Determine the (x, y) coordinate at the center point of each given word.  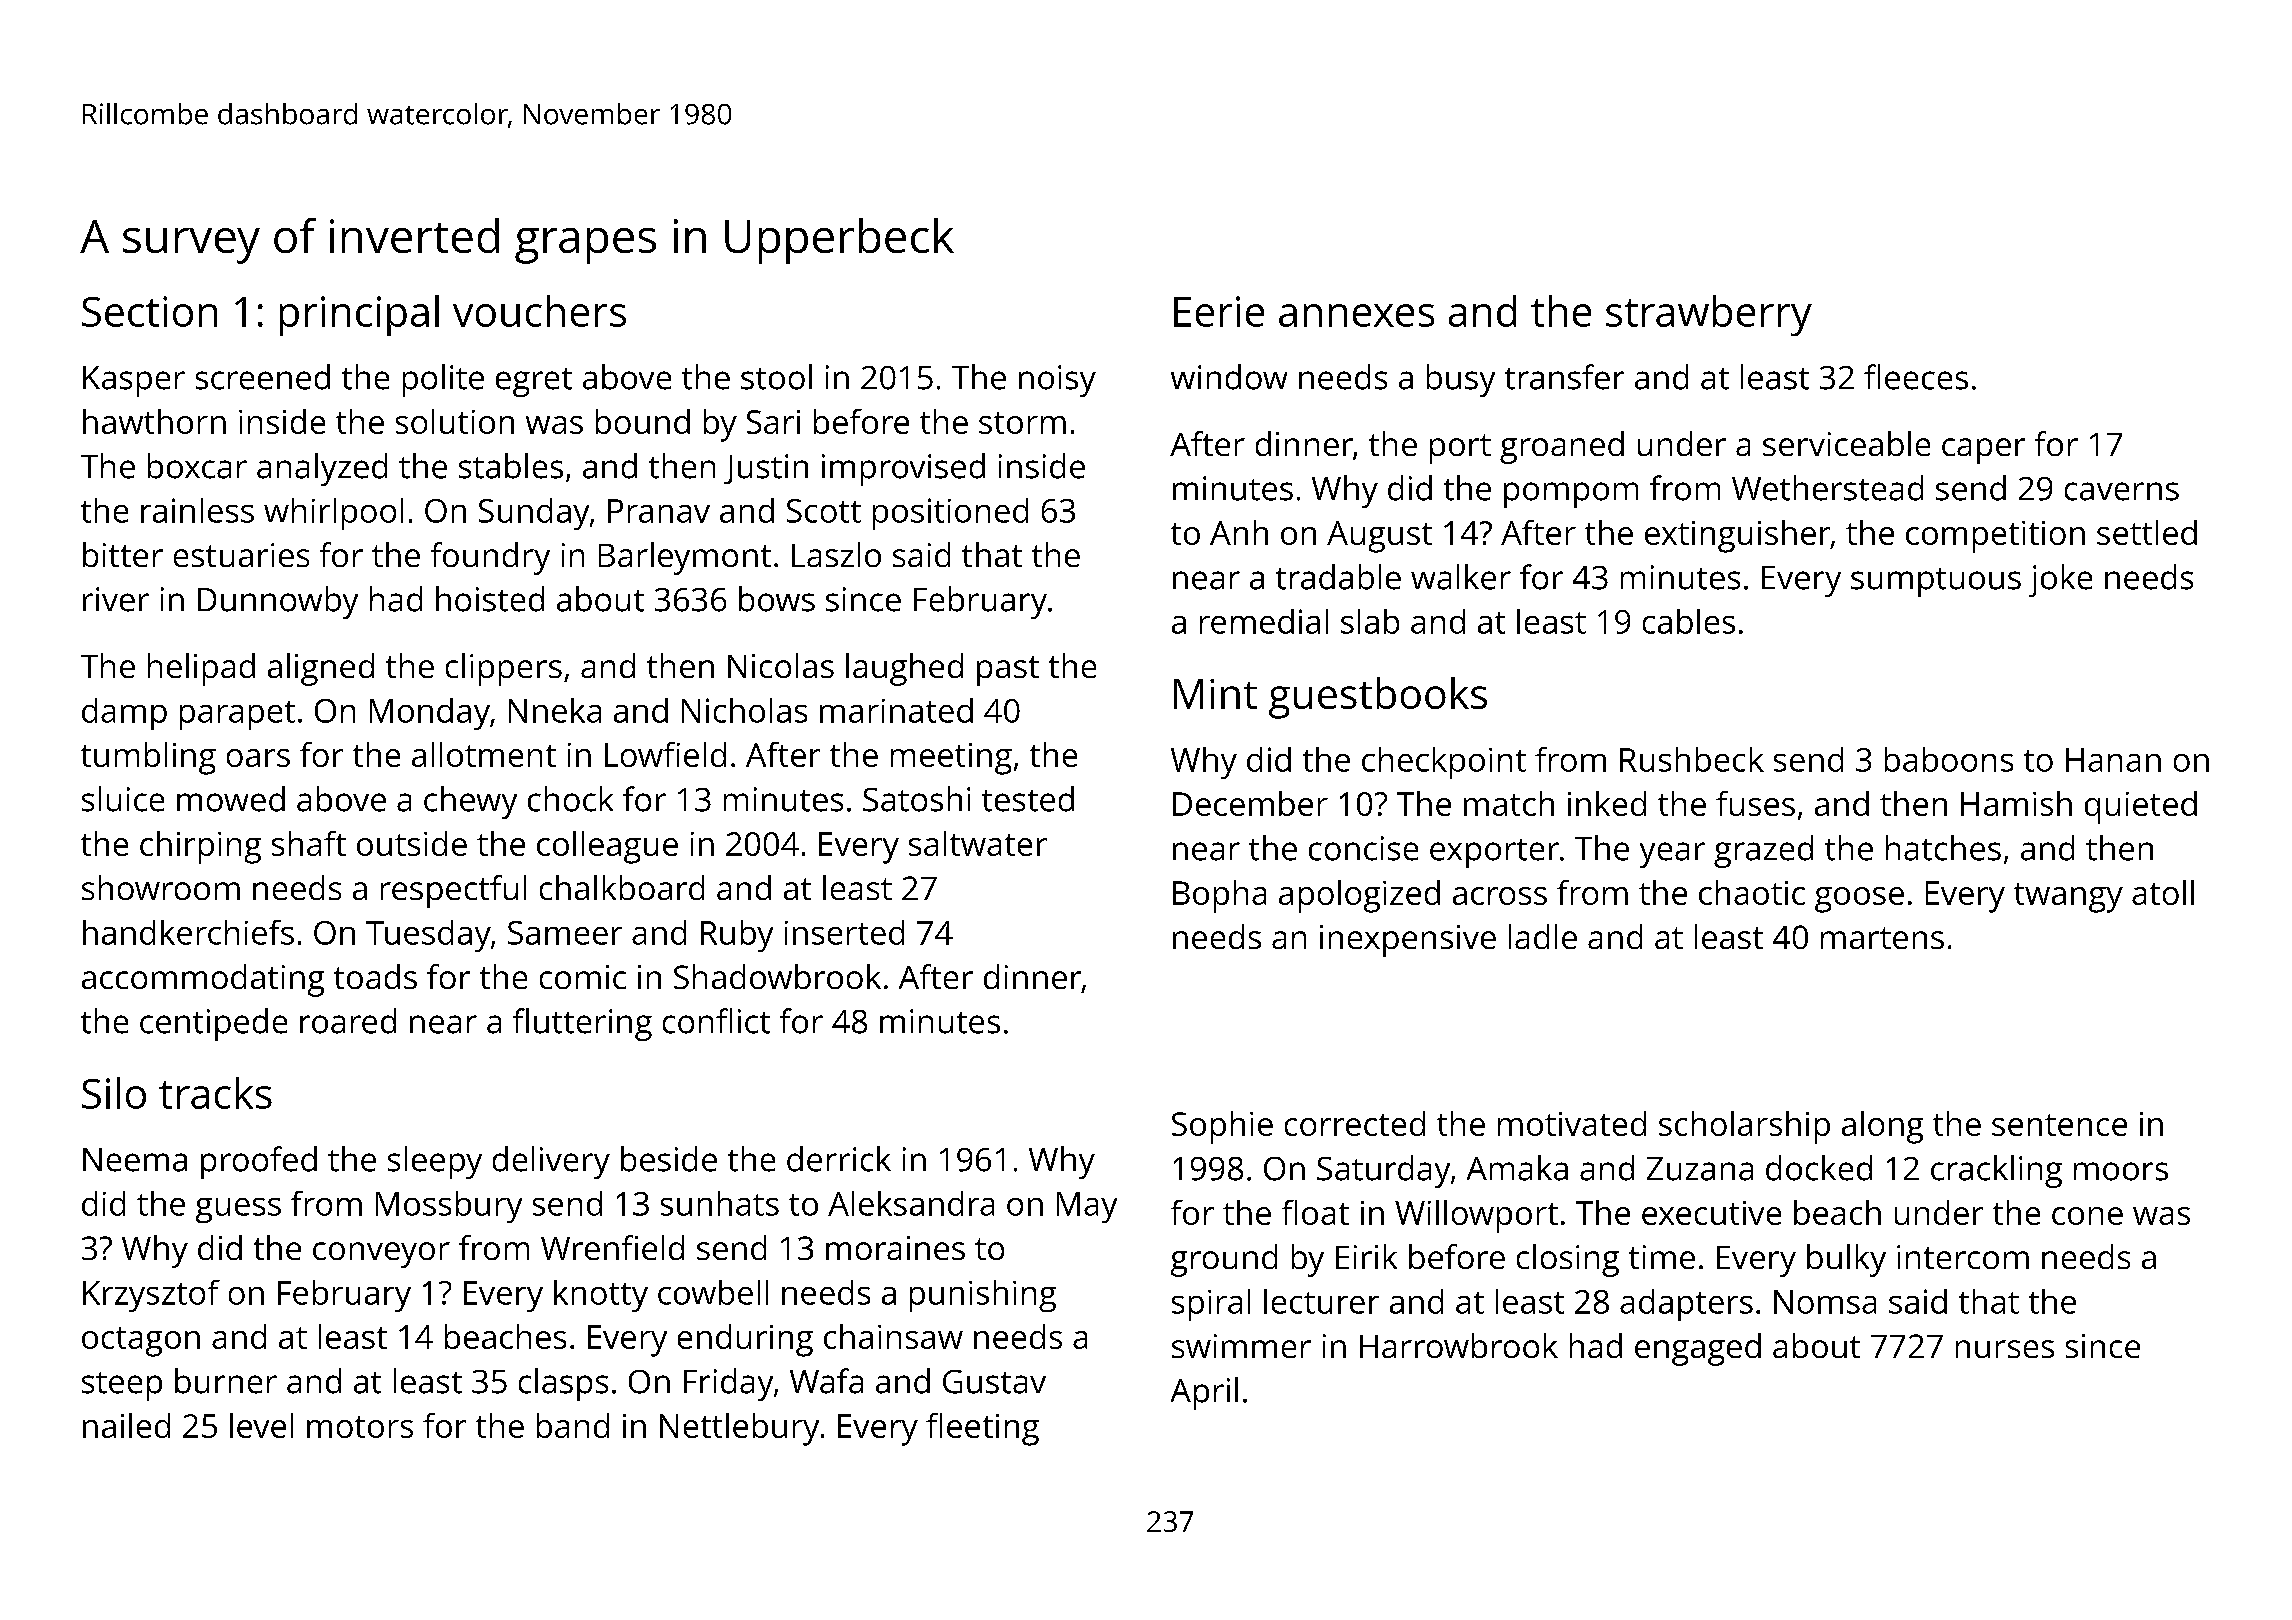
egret (534, 382)
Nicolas (781, 665)
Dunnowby (278, 602)
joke (2060, 580)
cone (2087, 1216)
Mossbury (449, 1207)
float (1315, 1212)
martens (1882, 938)
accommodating (203, 980)
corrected (1355, 1123)
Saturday (1383, 1171)
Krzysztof (151, 1296)
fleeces (1916, 377)
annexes (1356, 315)
